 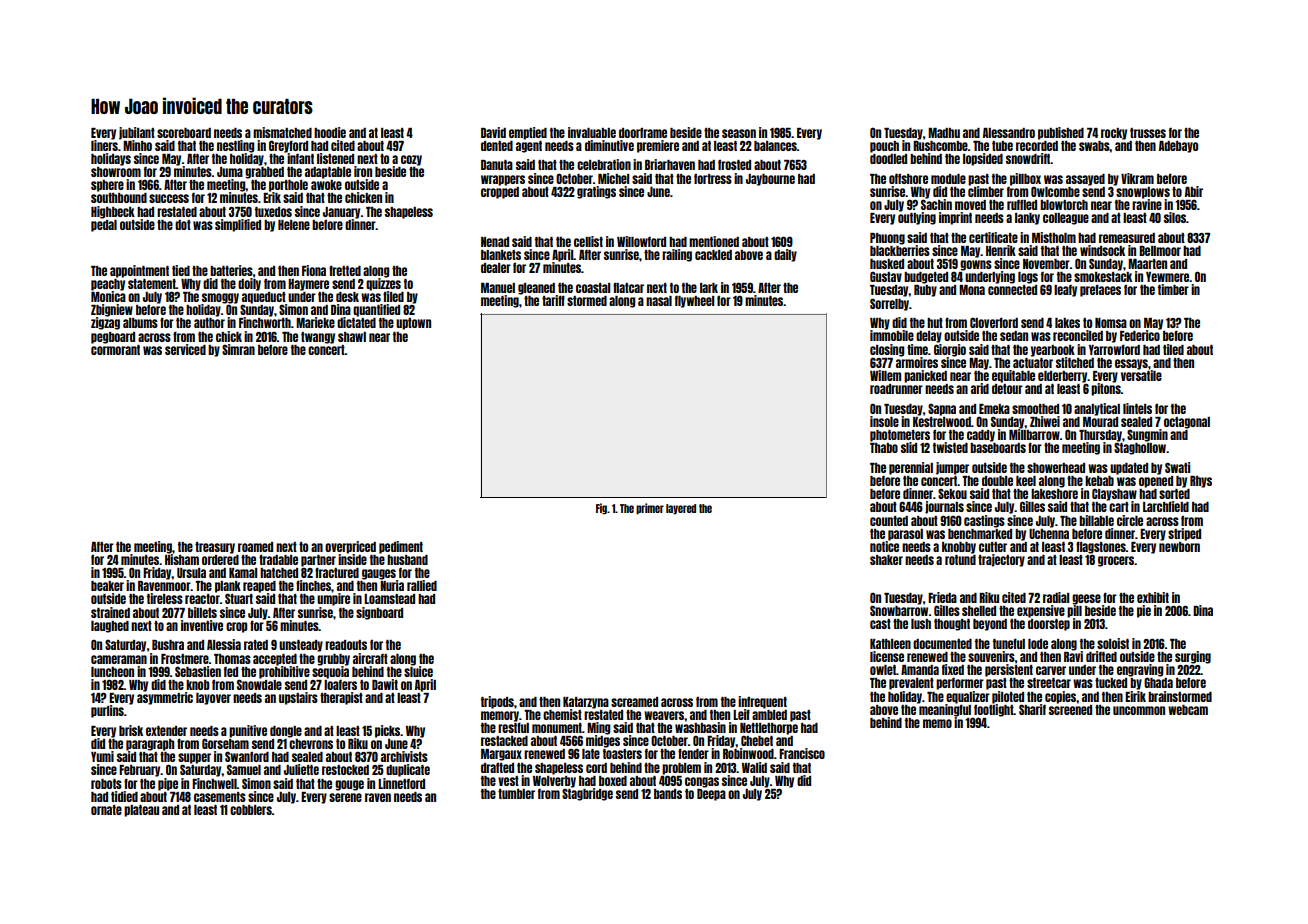 I want to click on ornate, so click(x=106, y=810).
